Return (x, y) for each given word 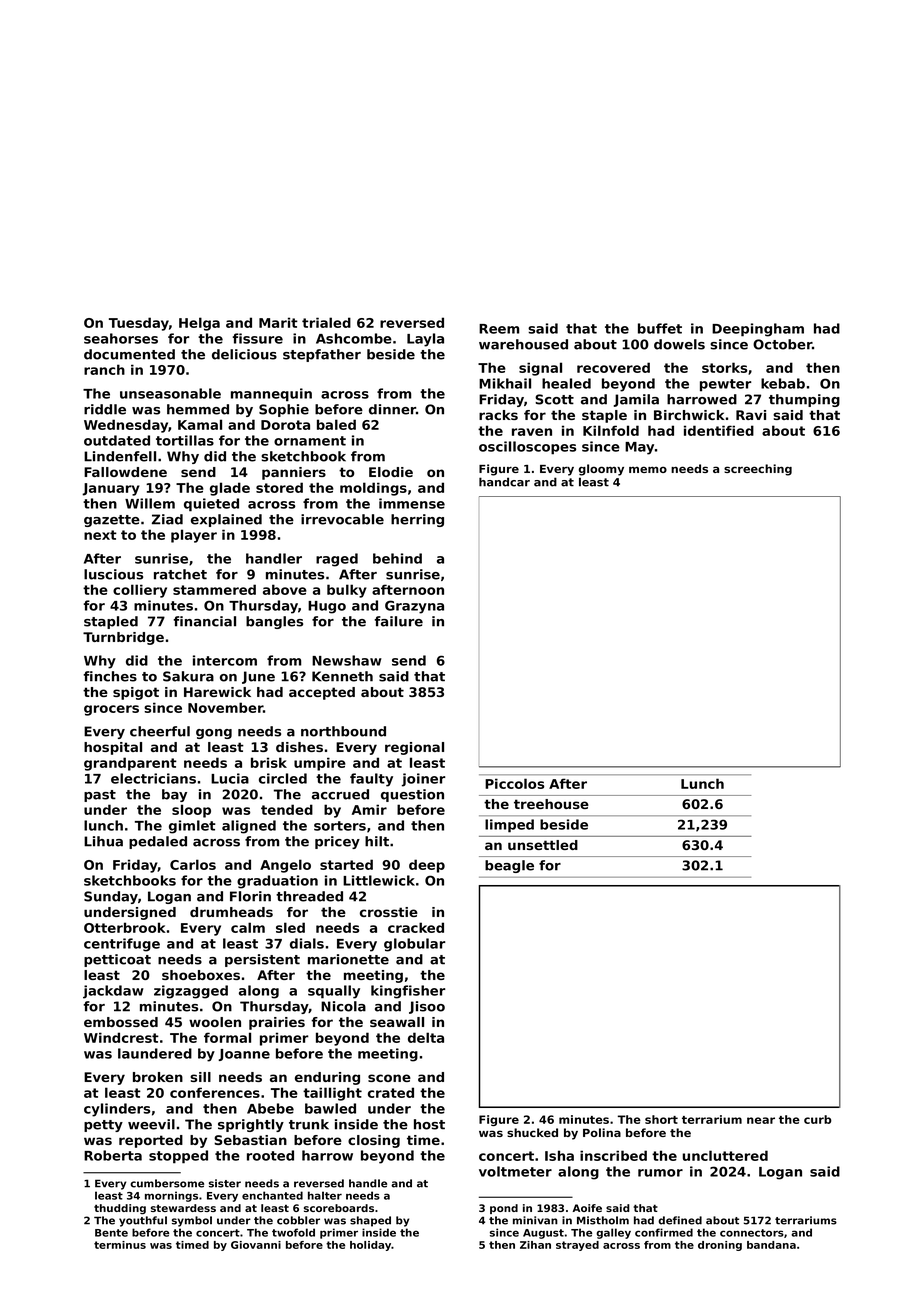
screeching (758, 470)
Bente (111, 1233)
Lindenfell (120, 456)
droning (720, 1246)
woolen (215, 1022)
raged (337, 560)
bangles (274, 622)
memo (648, 469)
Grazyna (414, 607)
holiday (370, 1246)
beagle (509, 866)
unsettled (543, 845)
